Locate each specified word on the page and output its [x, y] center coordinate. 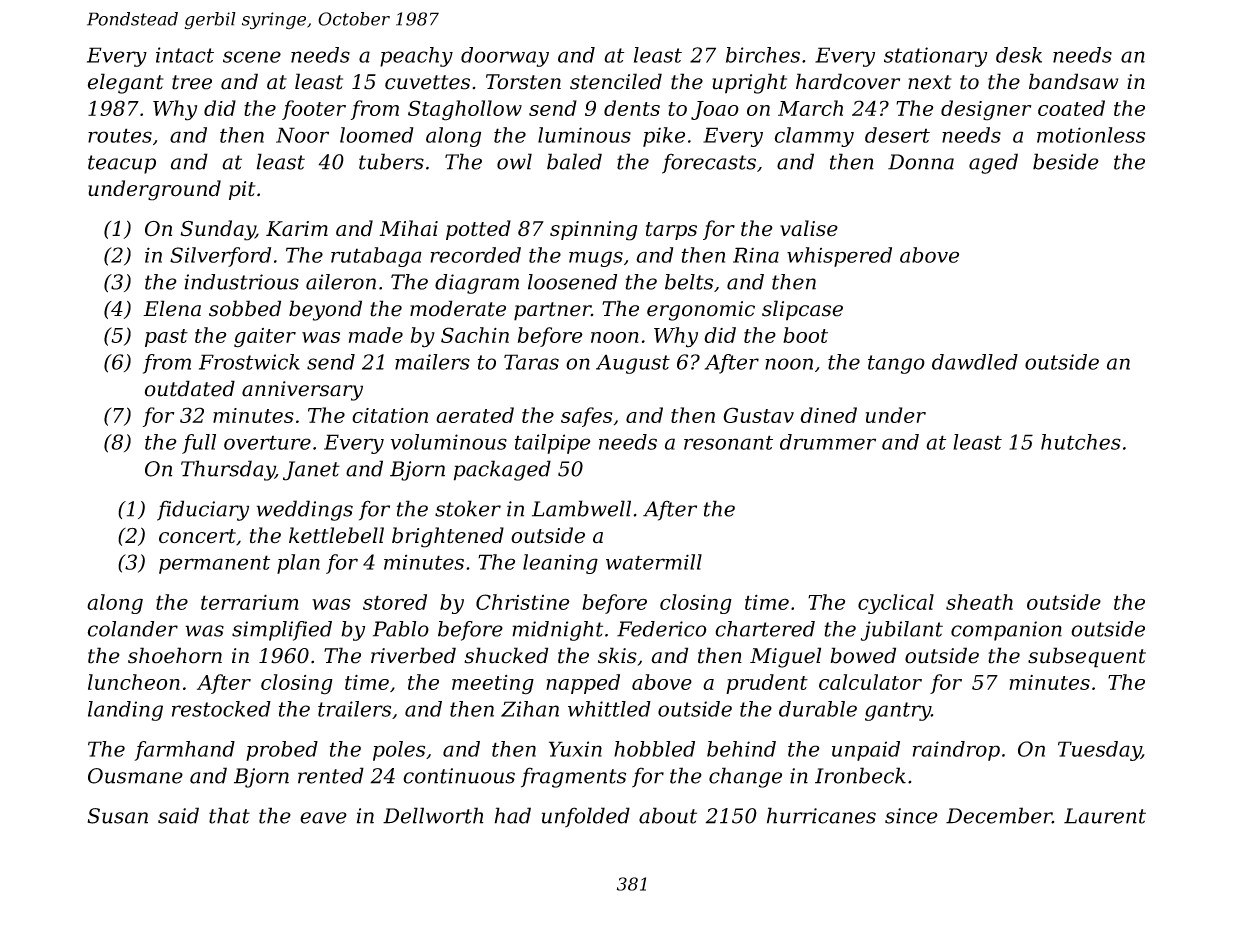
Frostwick [249, 362]
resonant [728, 442]
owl [514, 161]
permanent [214, 564]
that [229, 815]
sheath [979, 602]
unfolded [586, 817]
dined [829, 415]
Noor [302, 135]
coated [1071, 108]
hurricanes [821, 815]
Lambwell [581, 508]
